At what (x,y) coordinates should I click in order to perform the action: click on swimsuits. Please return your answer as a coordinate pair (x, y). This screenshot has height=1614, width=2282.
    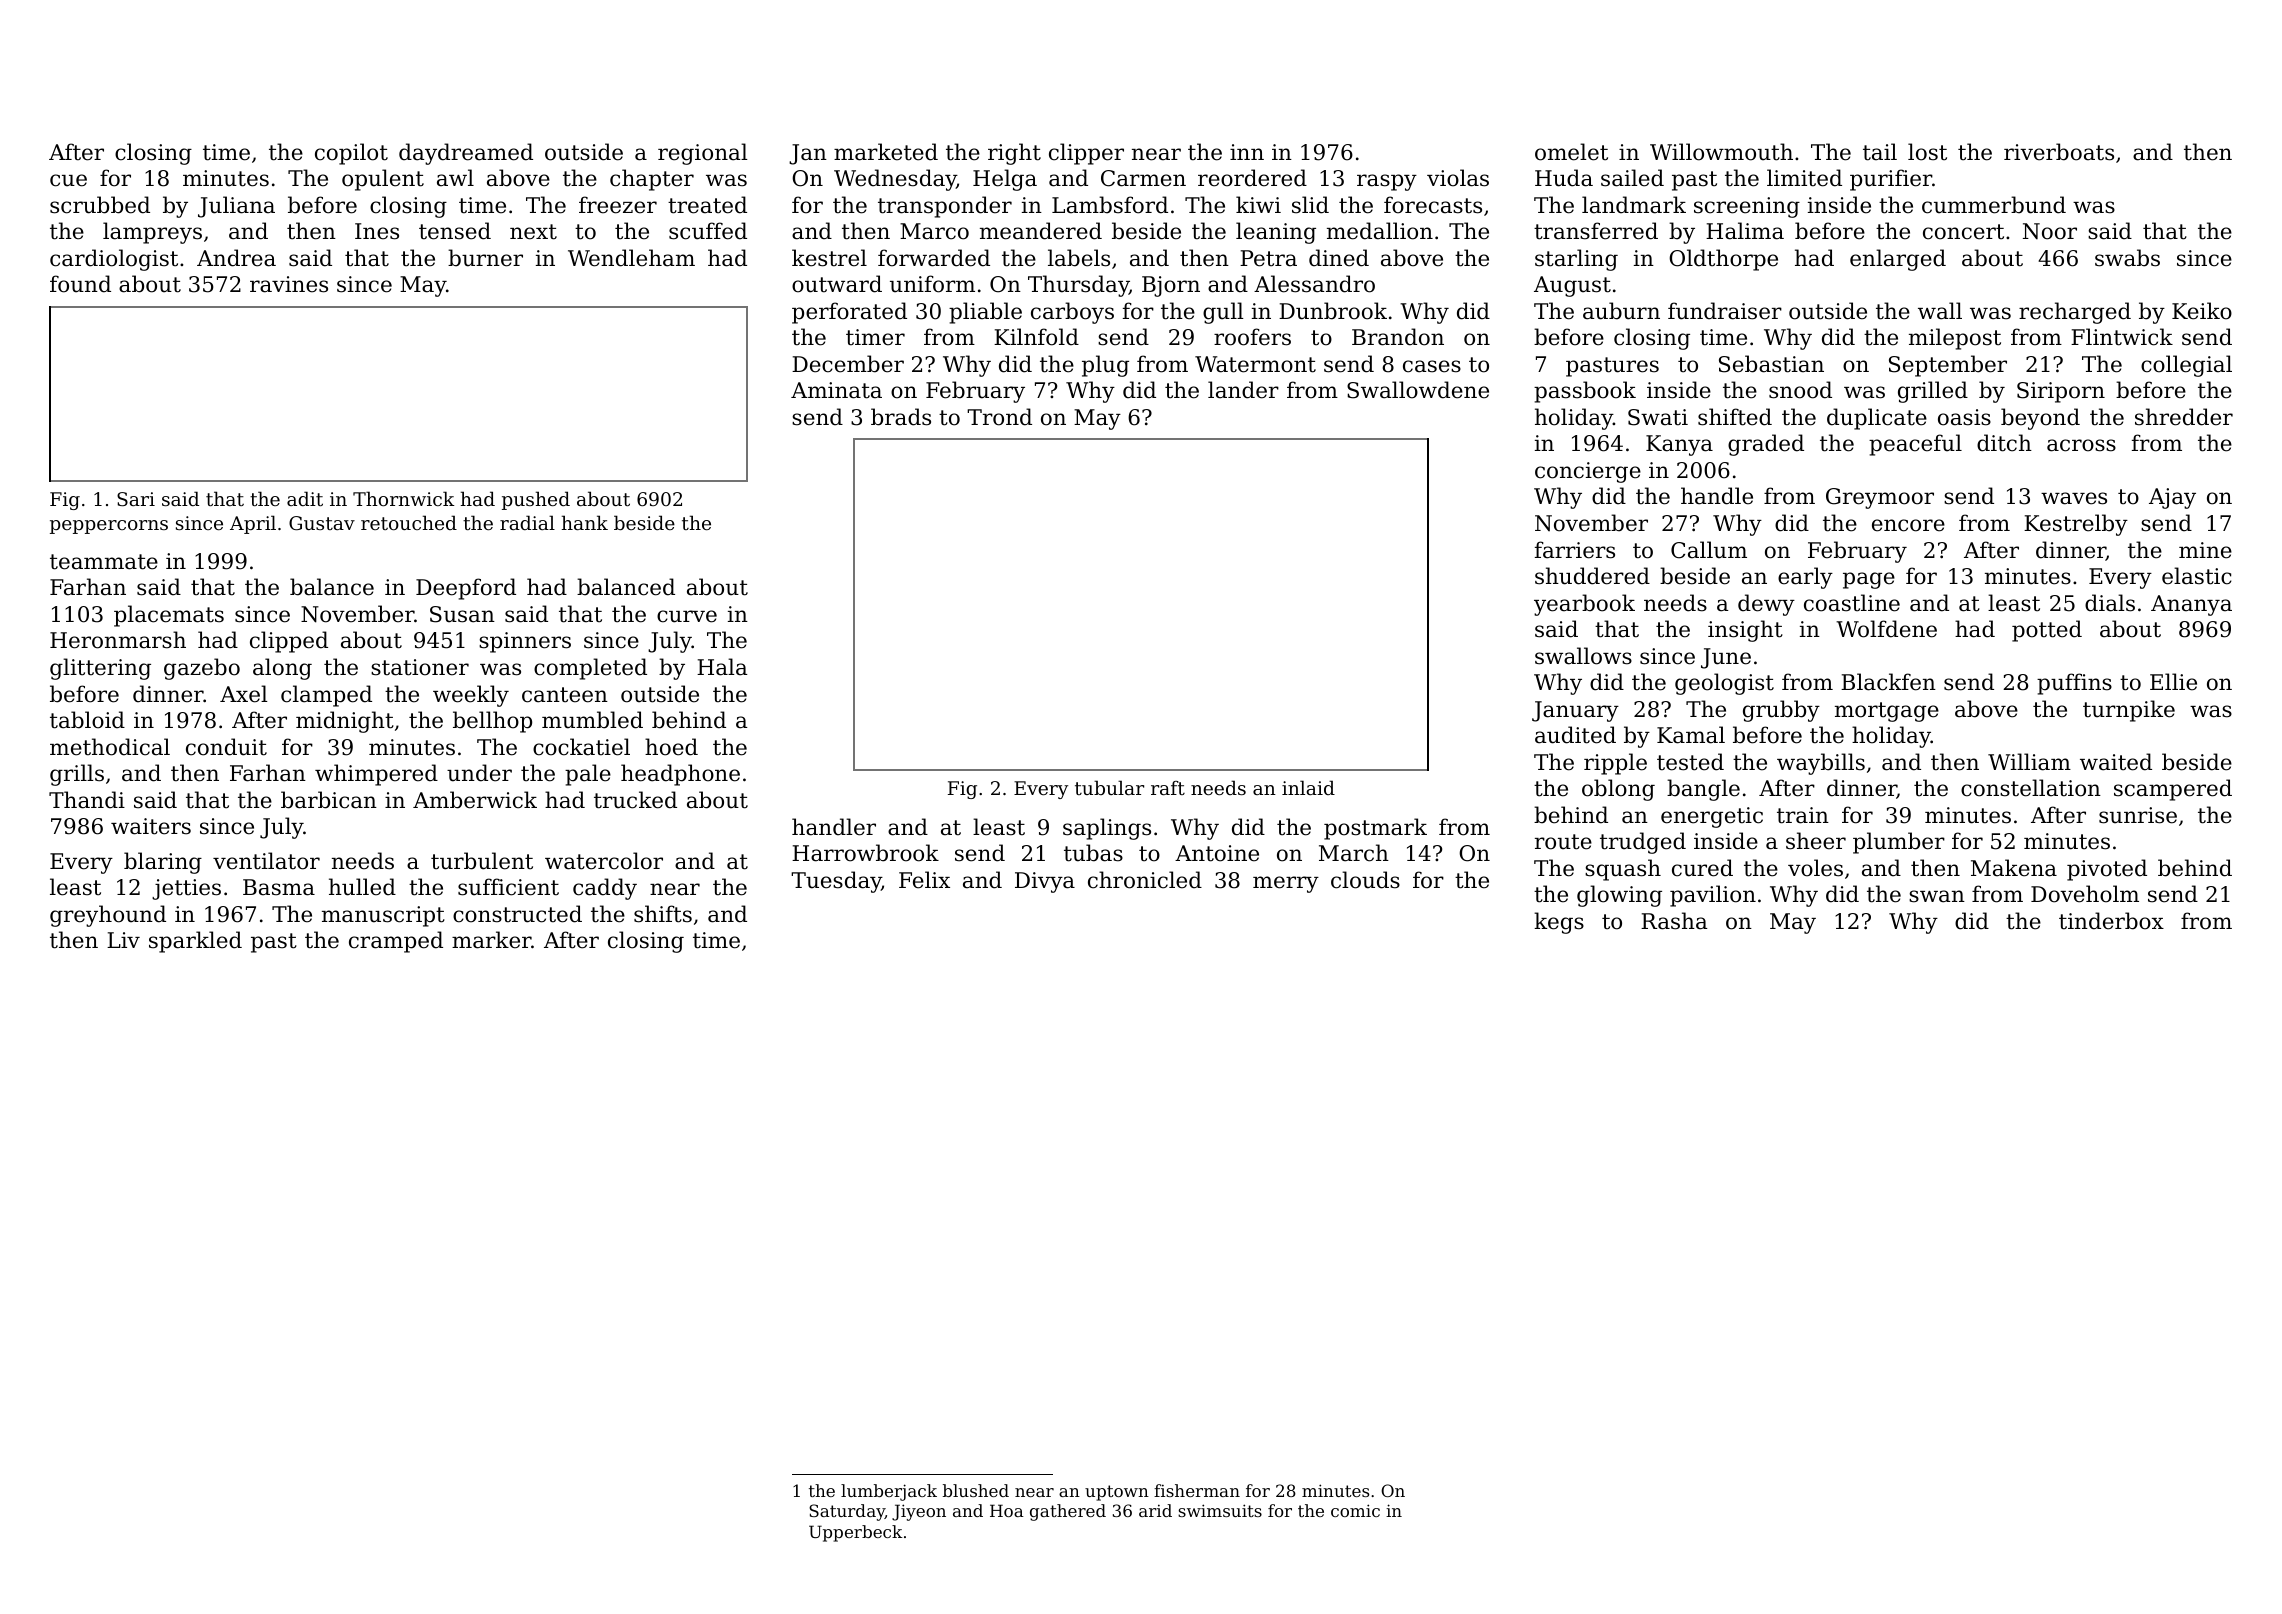
    Looking at the image, I should click on (1220, 1510).
